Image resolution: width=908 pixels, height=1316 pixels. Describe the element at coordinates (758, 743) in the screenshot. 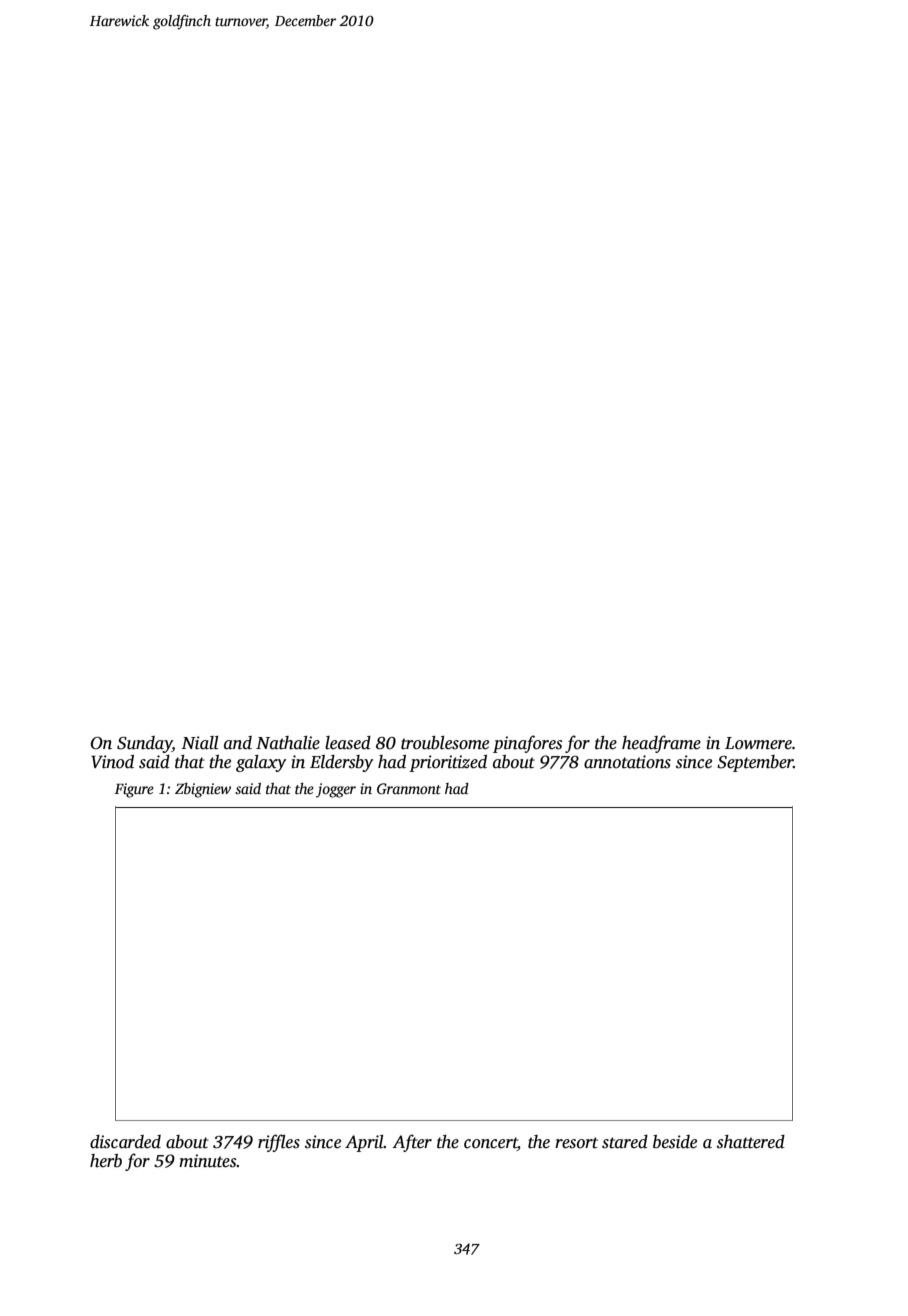

I see `Lowmere` at that location.
